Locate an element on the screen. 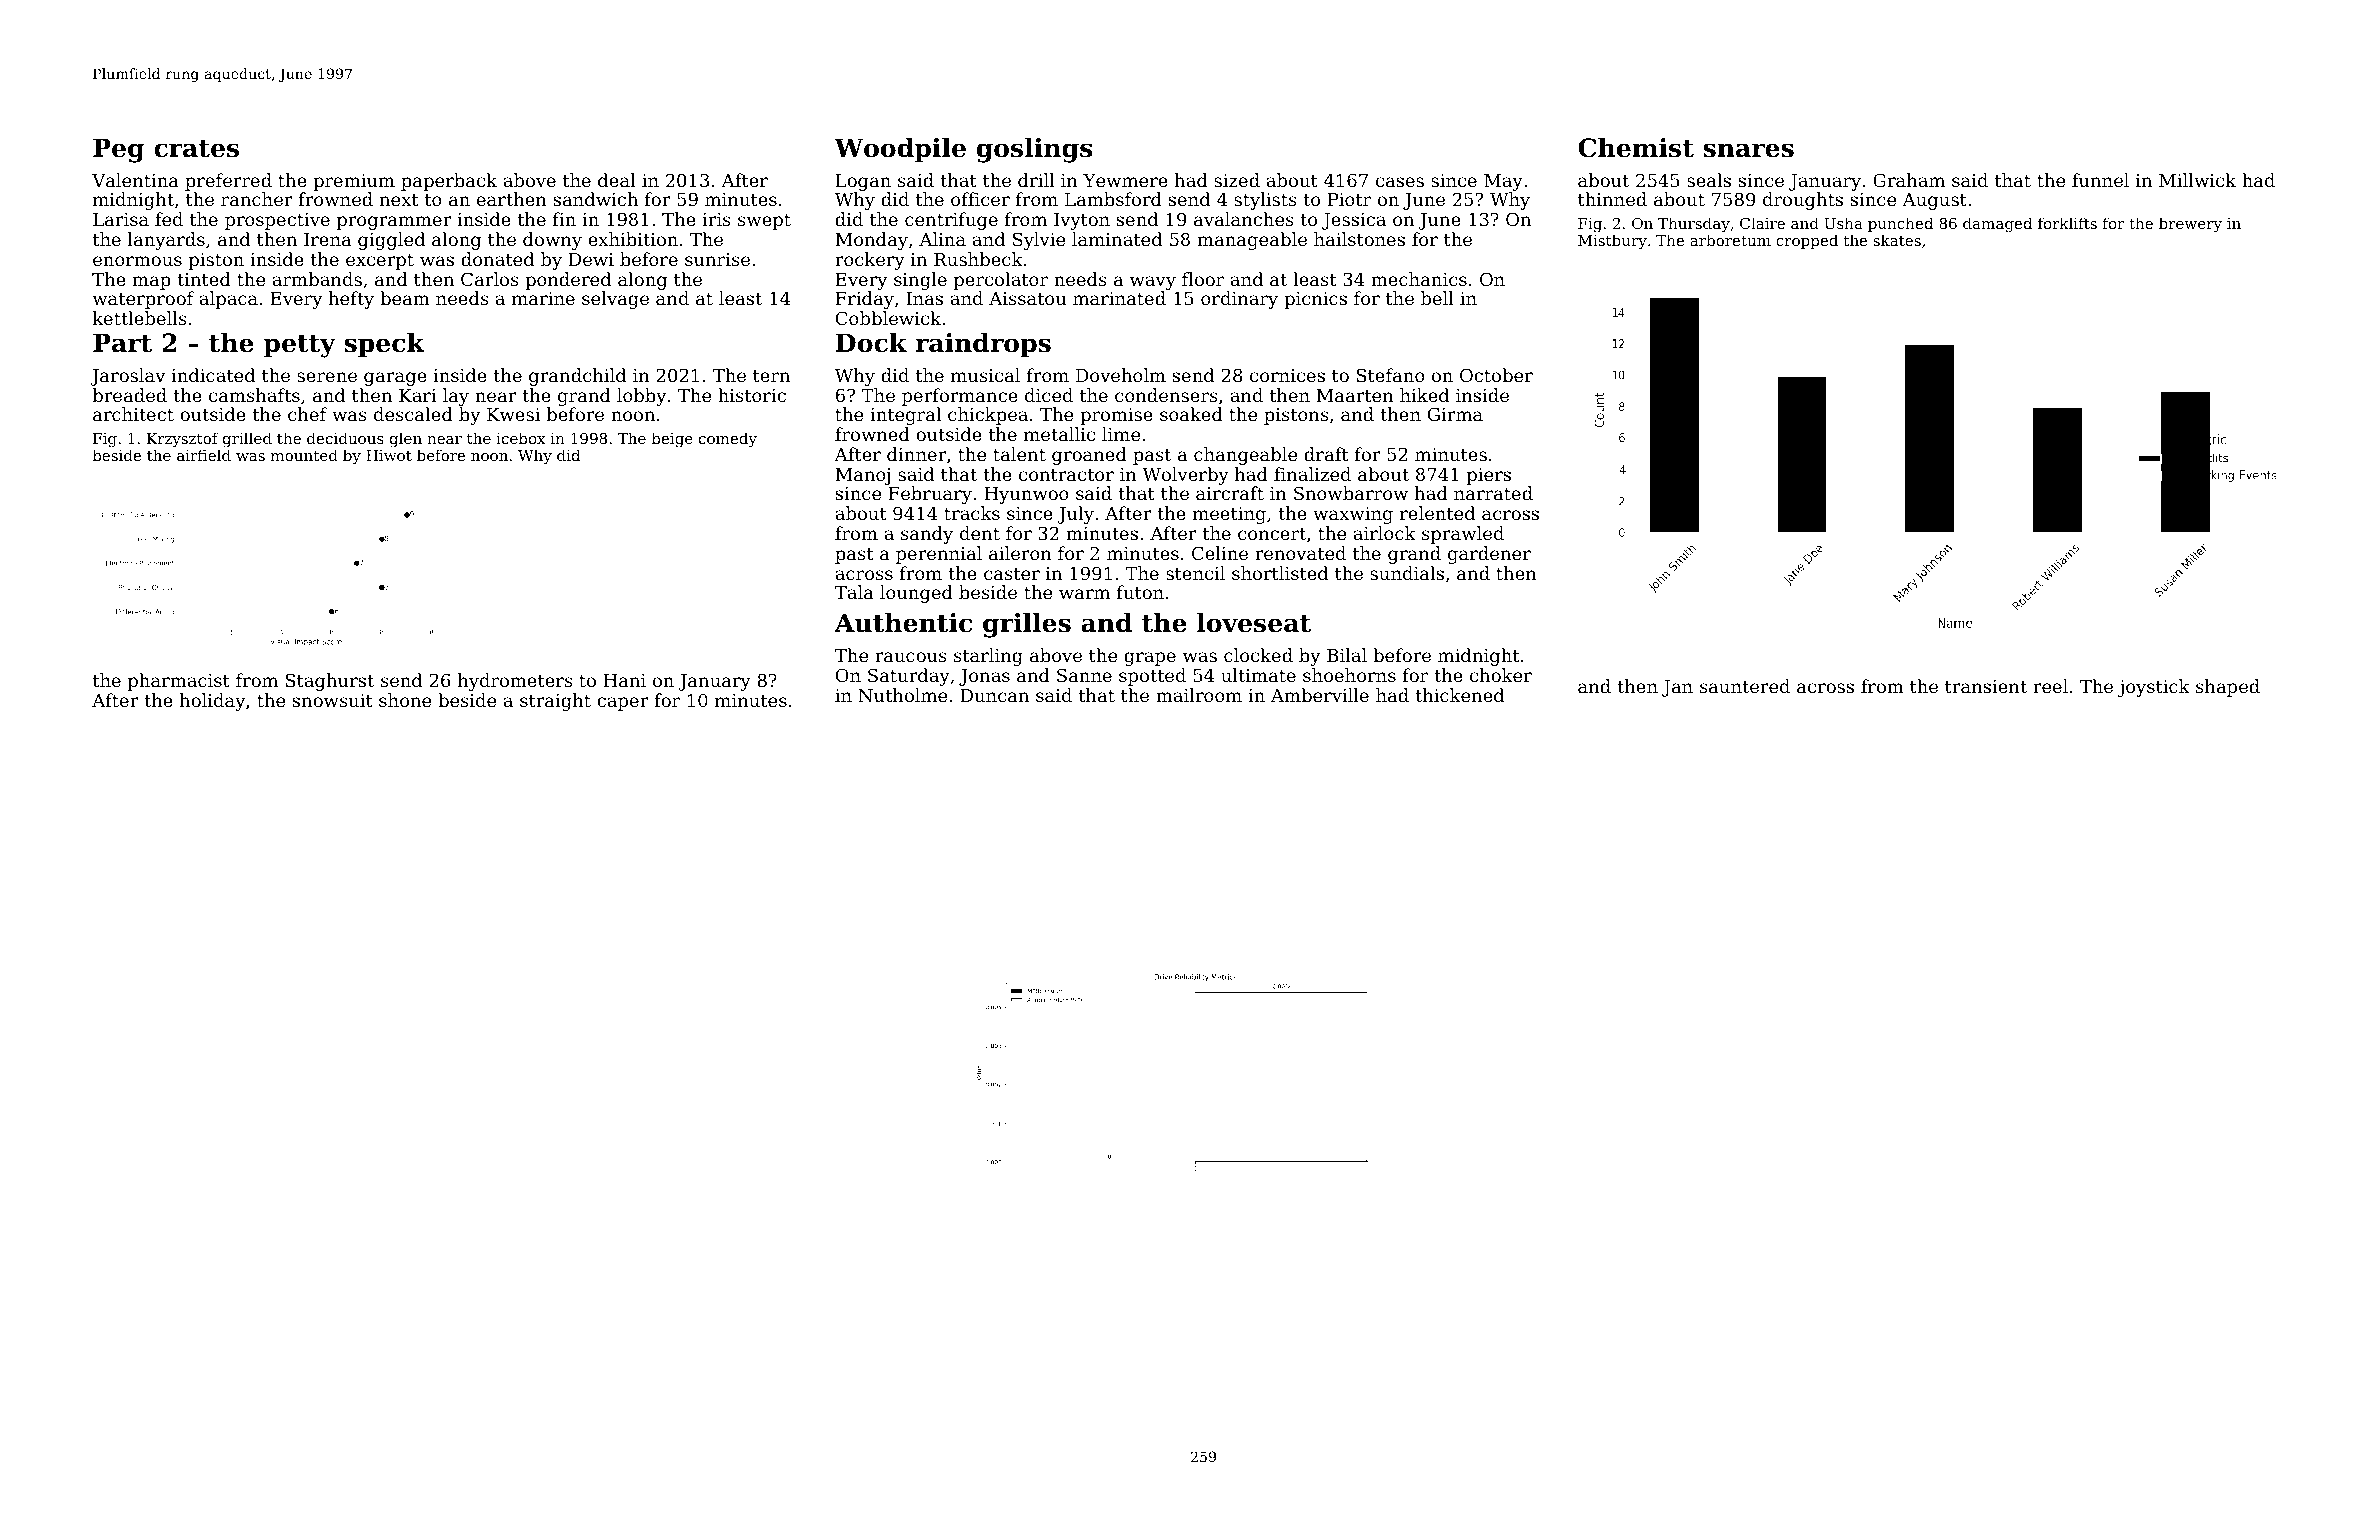  speck is located at coordinates (384, 345).
